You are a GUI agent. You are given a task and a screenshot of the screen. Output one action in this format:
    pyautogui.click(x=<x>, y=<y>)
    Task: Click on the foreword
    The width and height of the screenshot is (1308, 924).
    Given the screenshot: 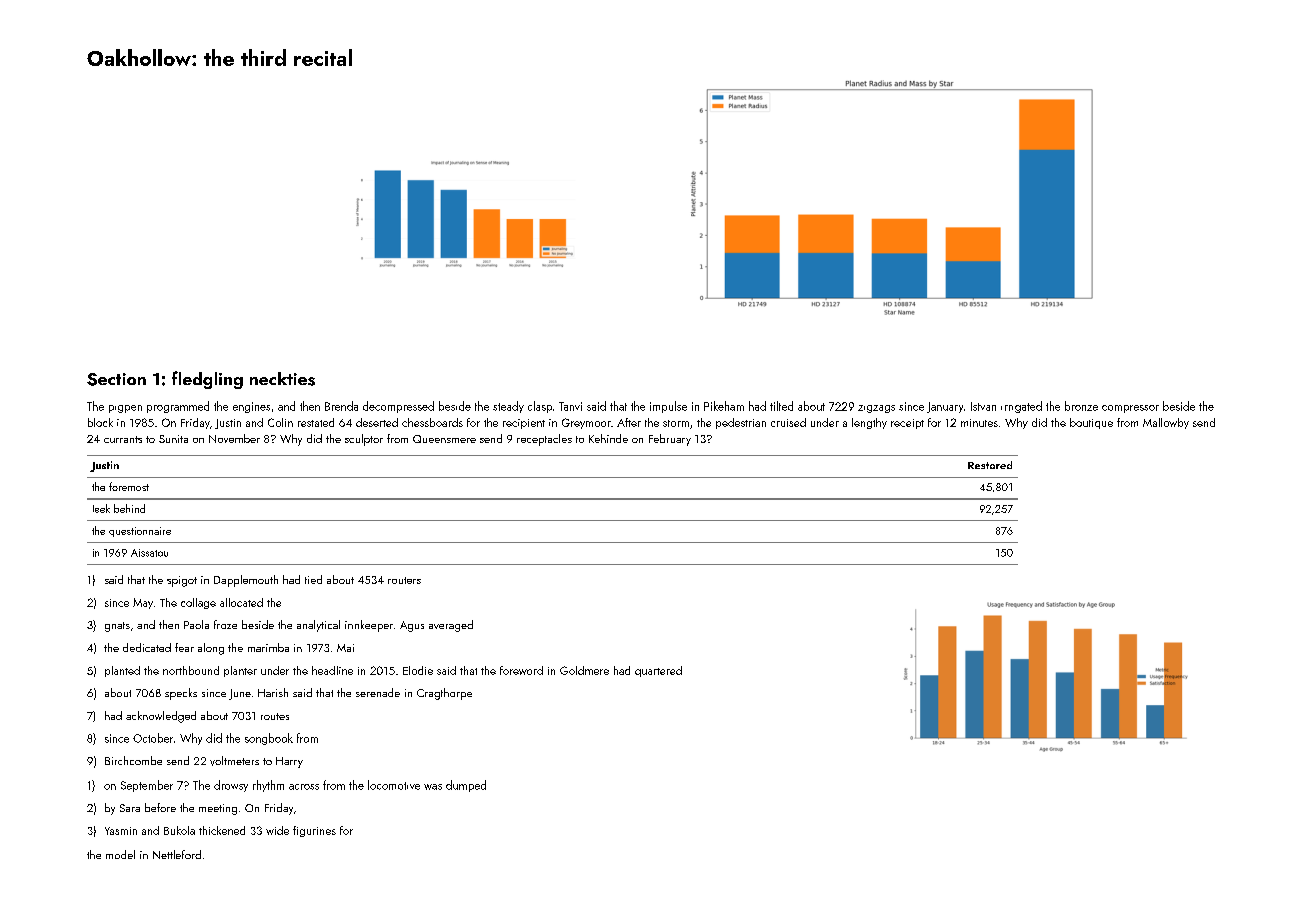 What is the action you would take?
    pyautogui.click(x=521, y=670)
